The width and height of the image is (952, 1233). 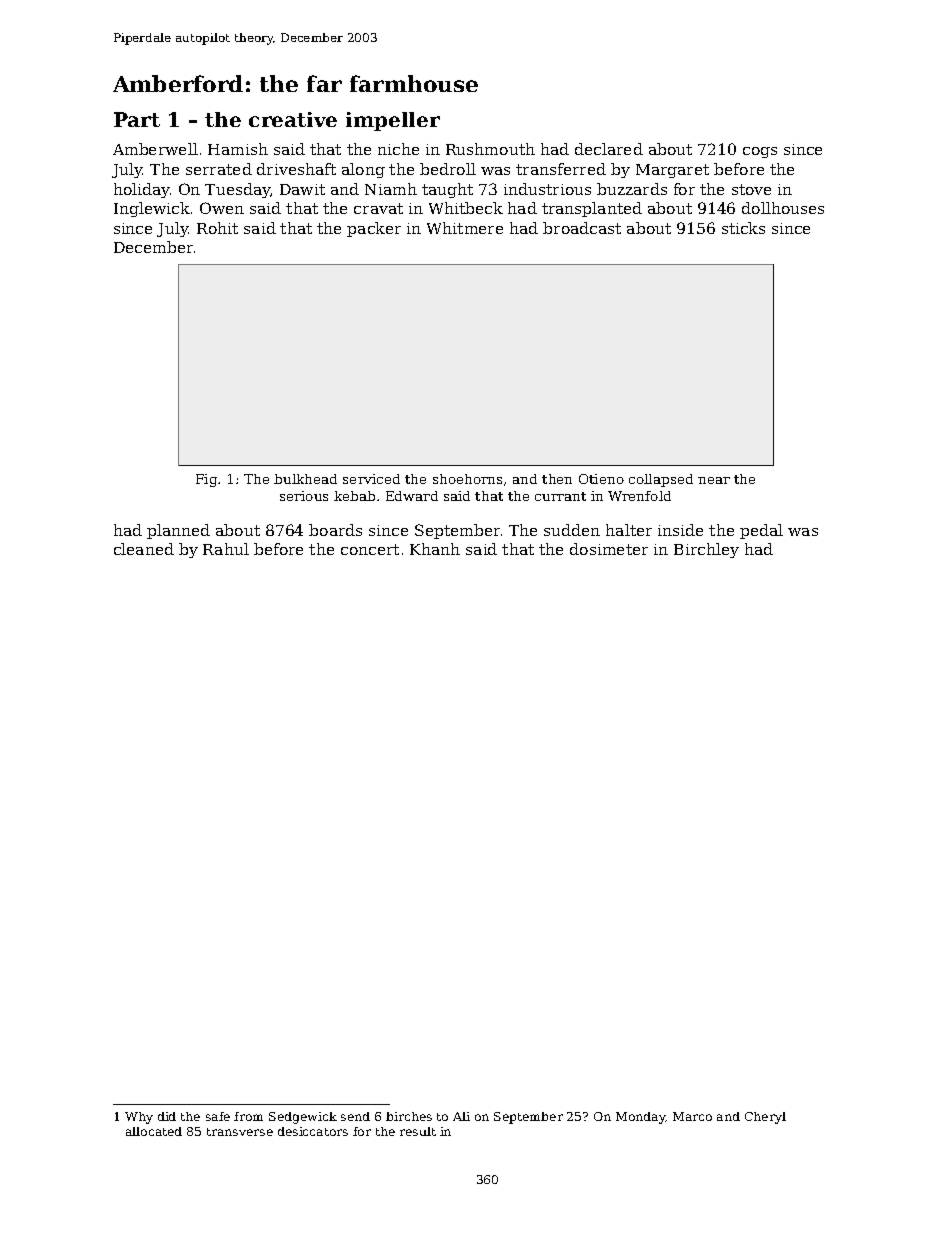 I want to click on cleaned, so click(x=144, y=549).
